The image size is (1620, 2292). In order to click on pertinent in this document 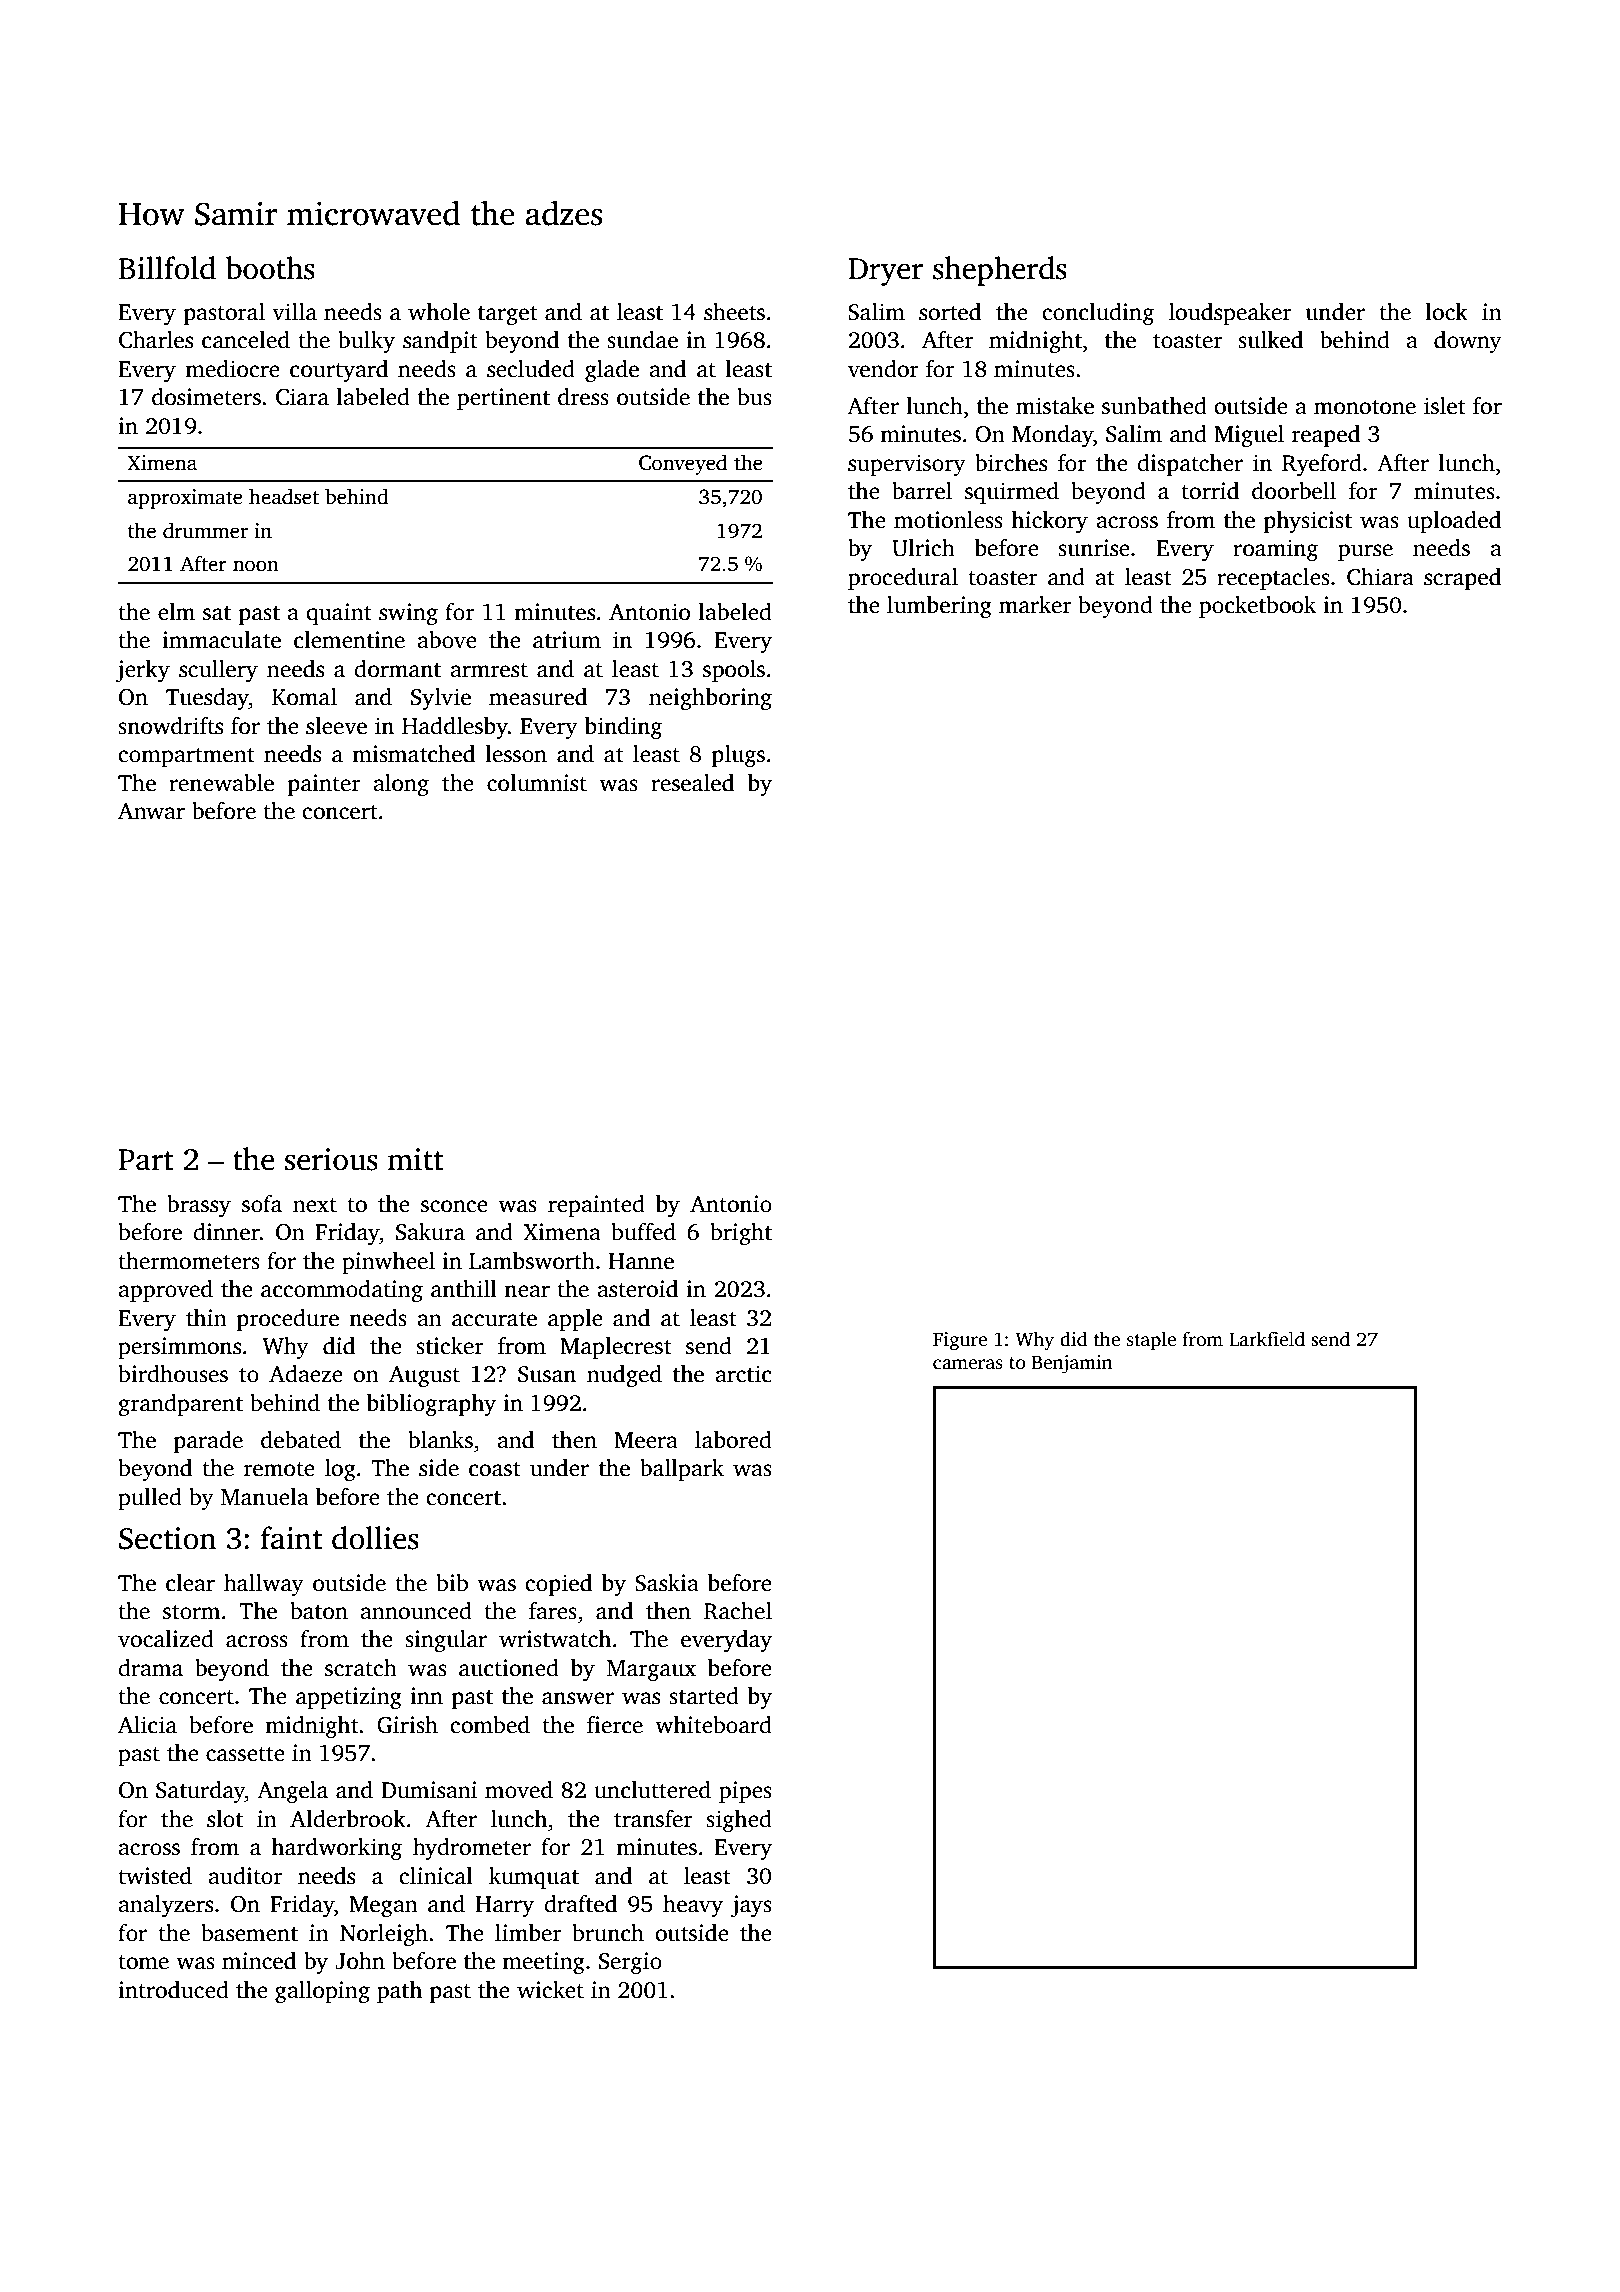, I will do `click(503, 399)`.
